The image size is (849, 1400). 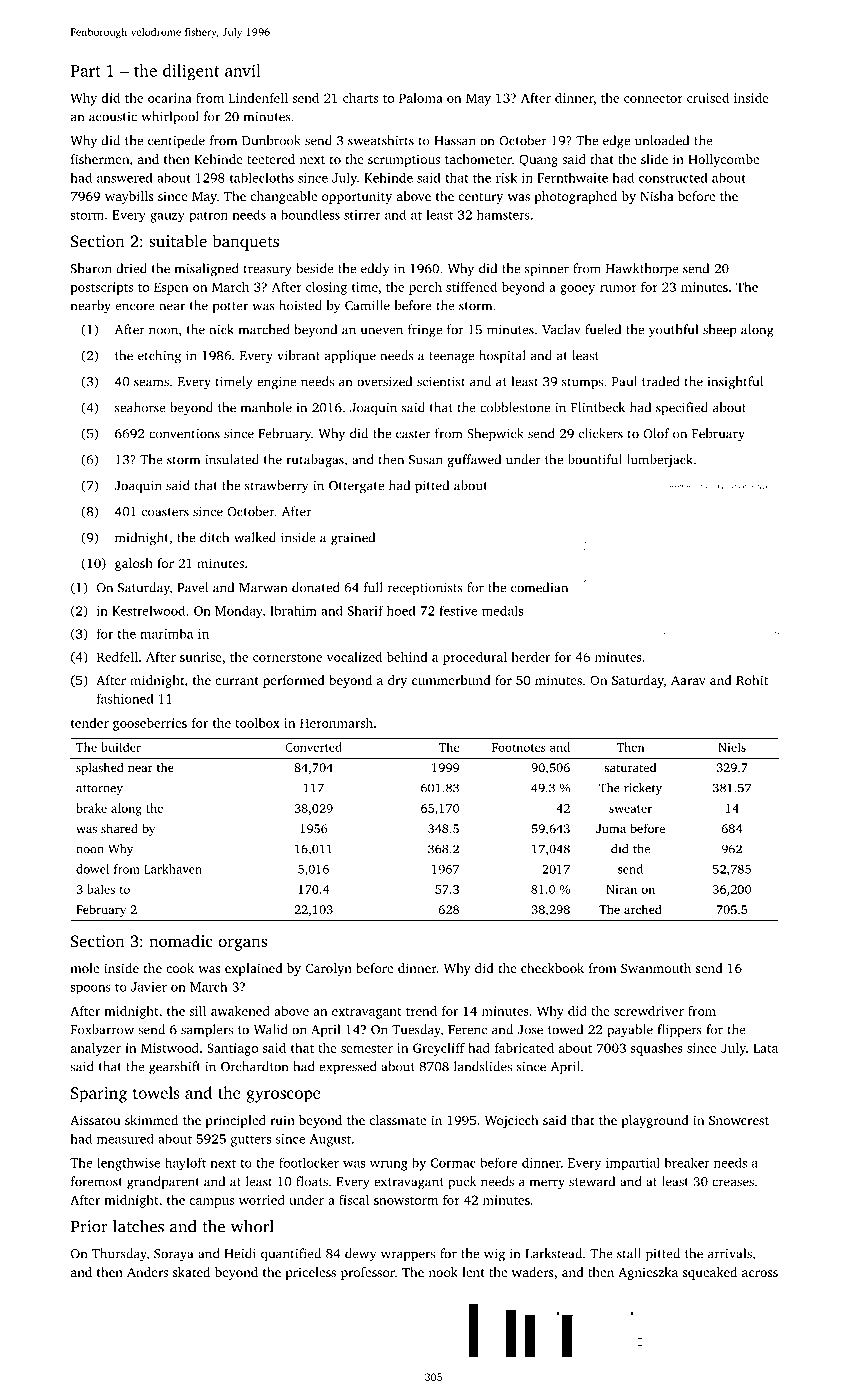 I want to click on anvil, so click(x=243, y=70).
